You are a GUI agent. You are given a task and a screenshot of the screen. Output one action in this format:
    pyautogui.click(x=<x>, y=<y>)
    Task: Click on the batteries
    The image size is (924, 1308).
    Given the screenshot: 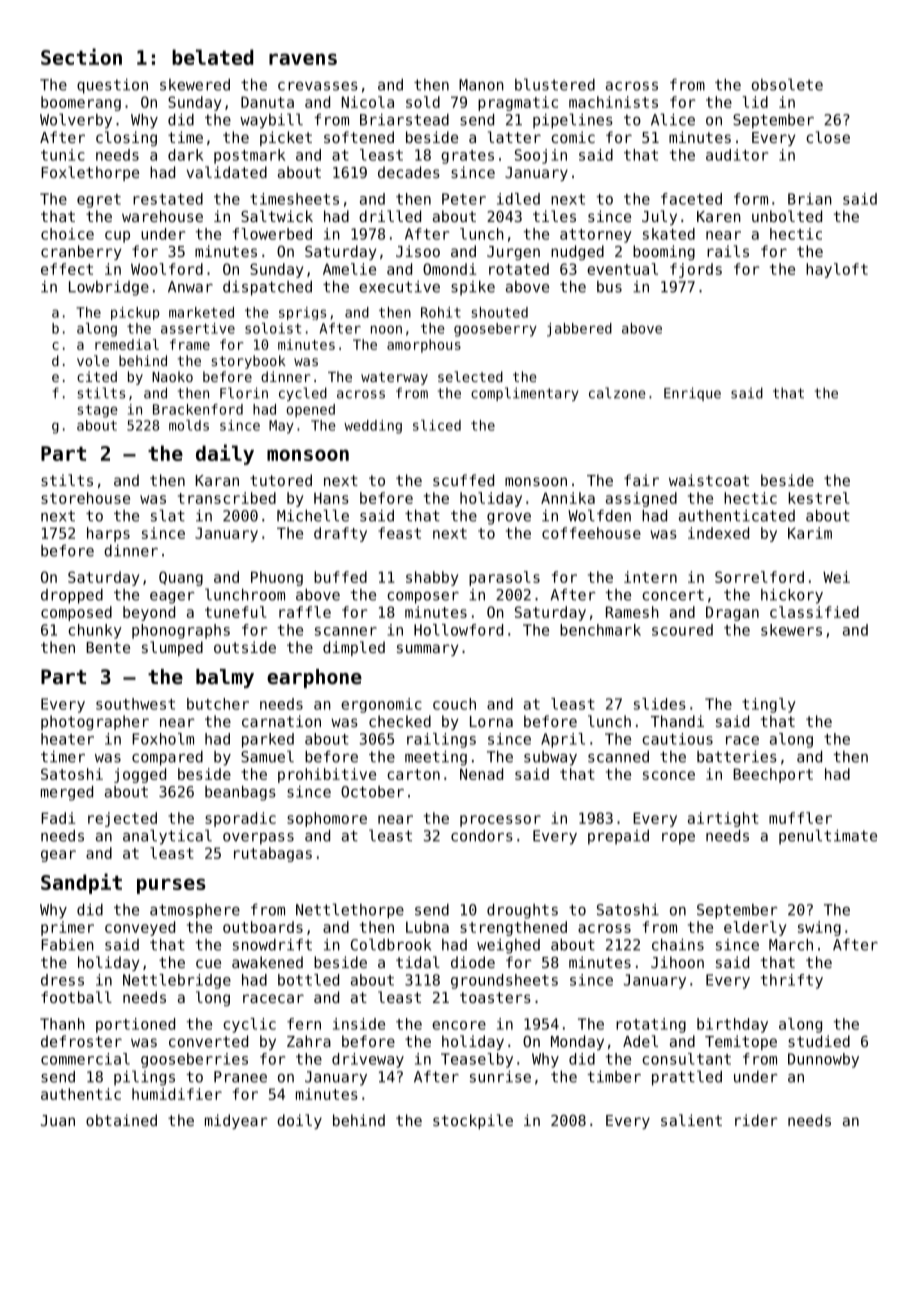 What is the action you would take?
    pyautogui.click(x=737, y=756)
